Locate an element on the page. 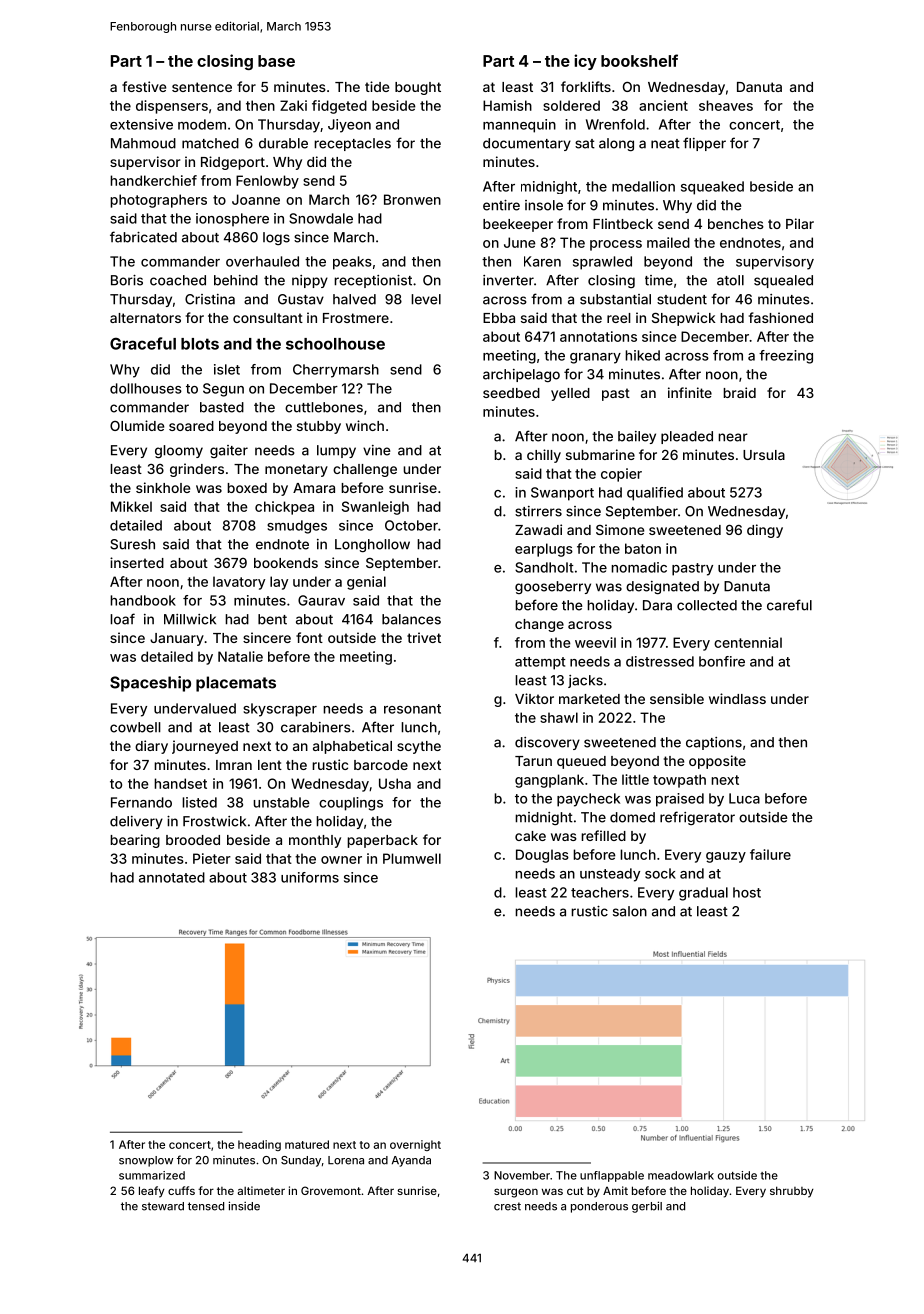 The image size is (924, 1314). cake is located at coordinates (530, 836).
